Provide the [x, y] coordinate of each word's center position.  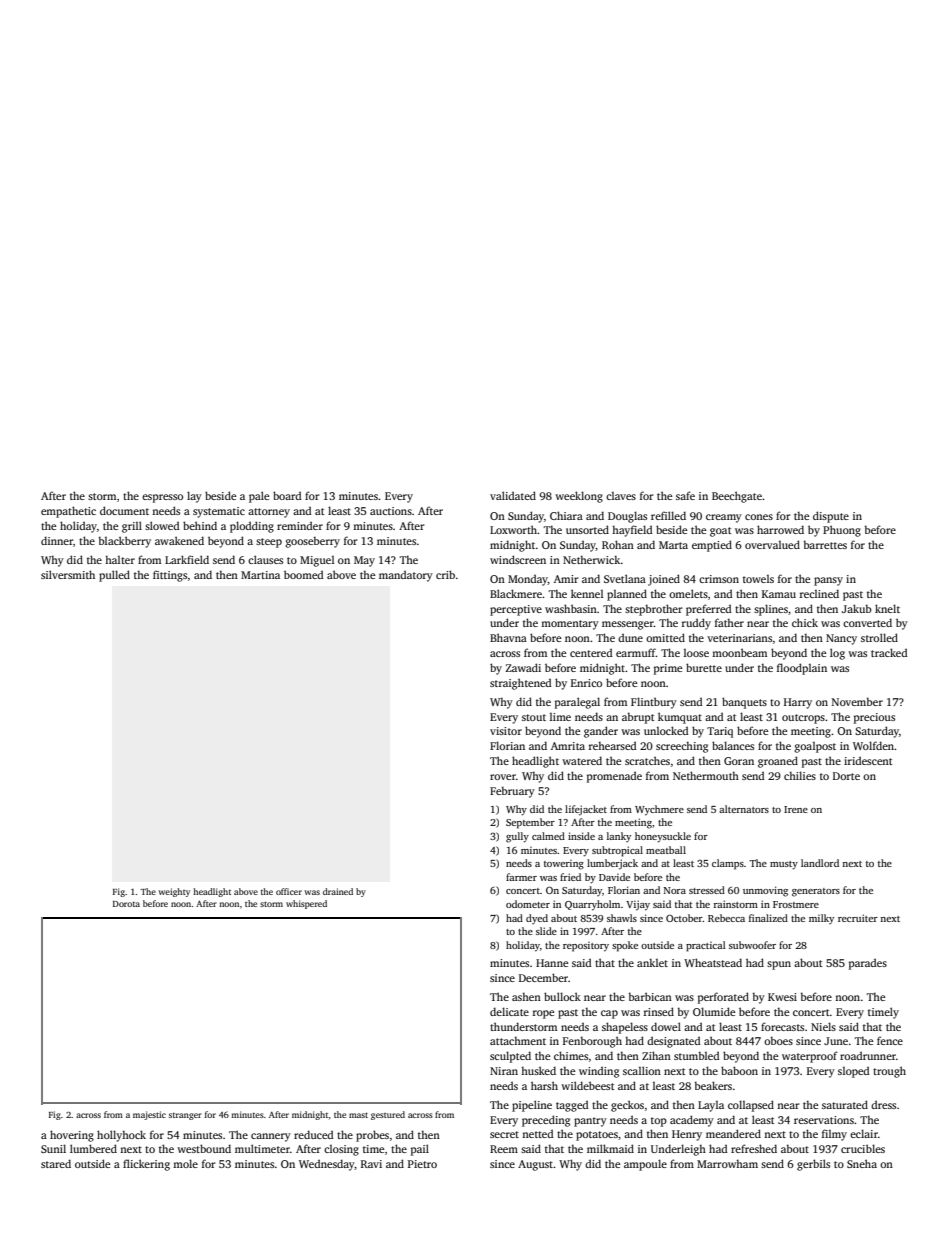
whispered [306, 904]
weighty [174, 892]
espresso [162, 498]
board [287, 495]
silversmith [68, 574]
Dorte [846, 776]
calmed [548, 836]
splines [771, 610]
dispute [831, 517]
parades [868, 964]
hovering [72, 1136]
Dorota [126, 904]
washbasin [571, 608]
